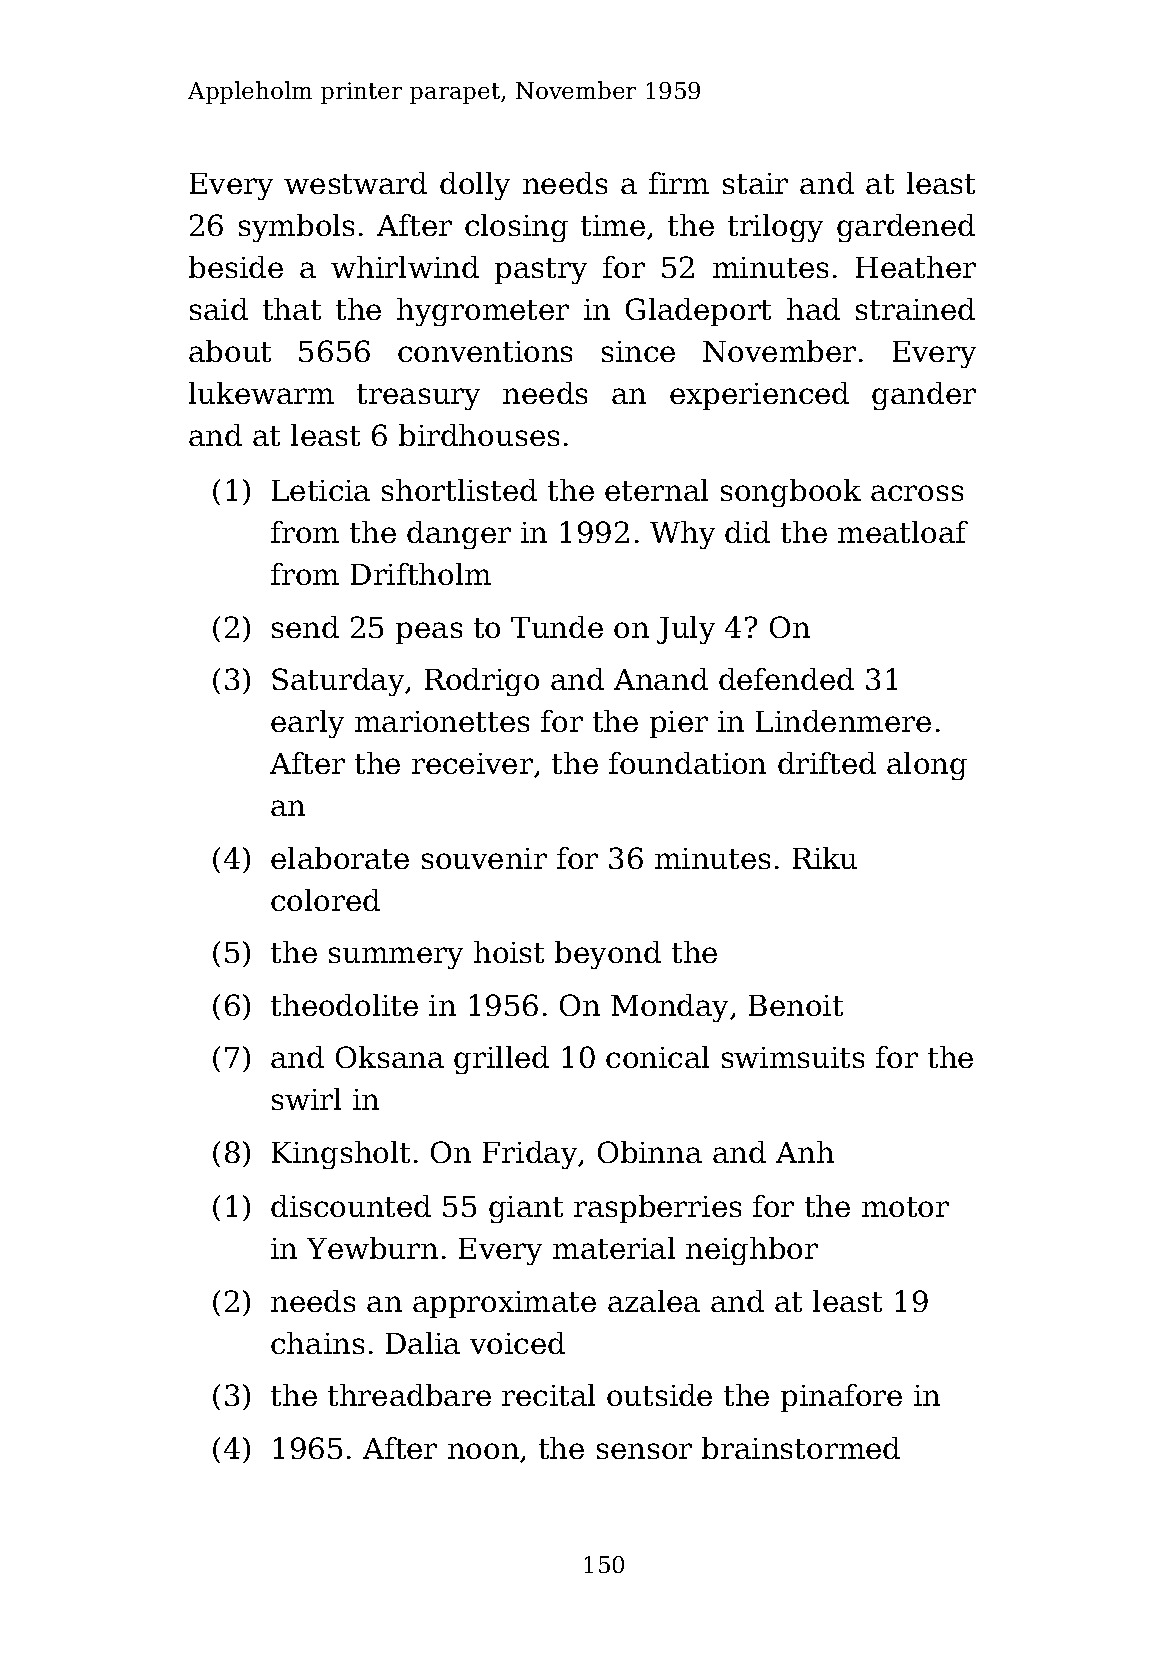 The height and width of the document is (1654, 1165). Describe the element at coordinates (305, 627) in the document. I see `send` at that location.
